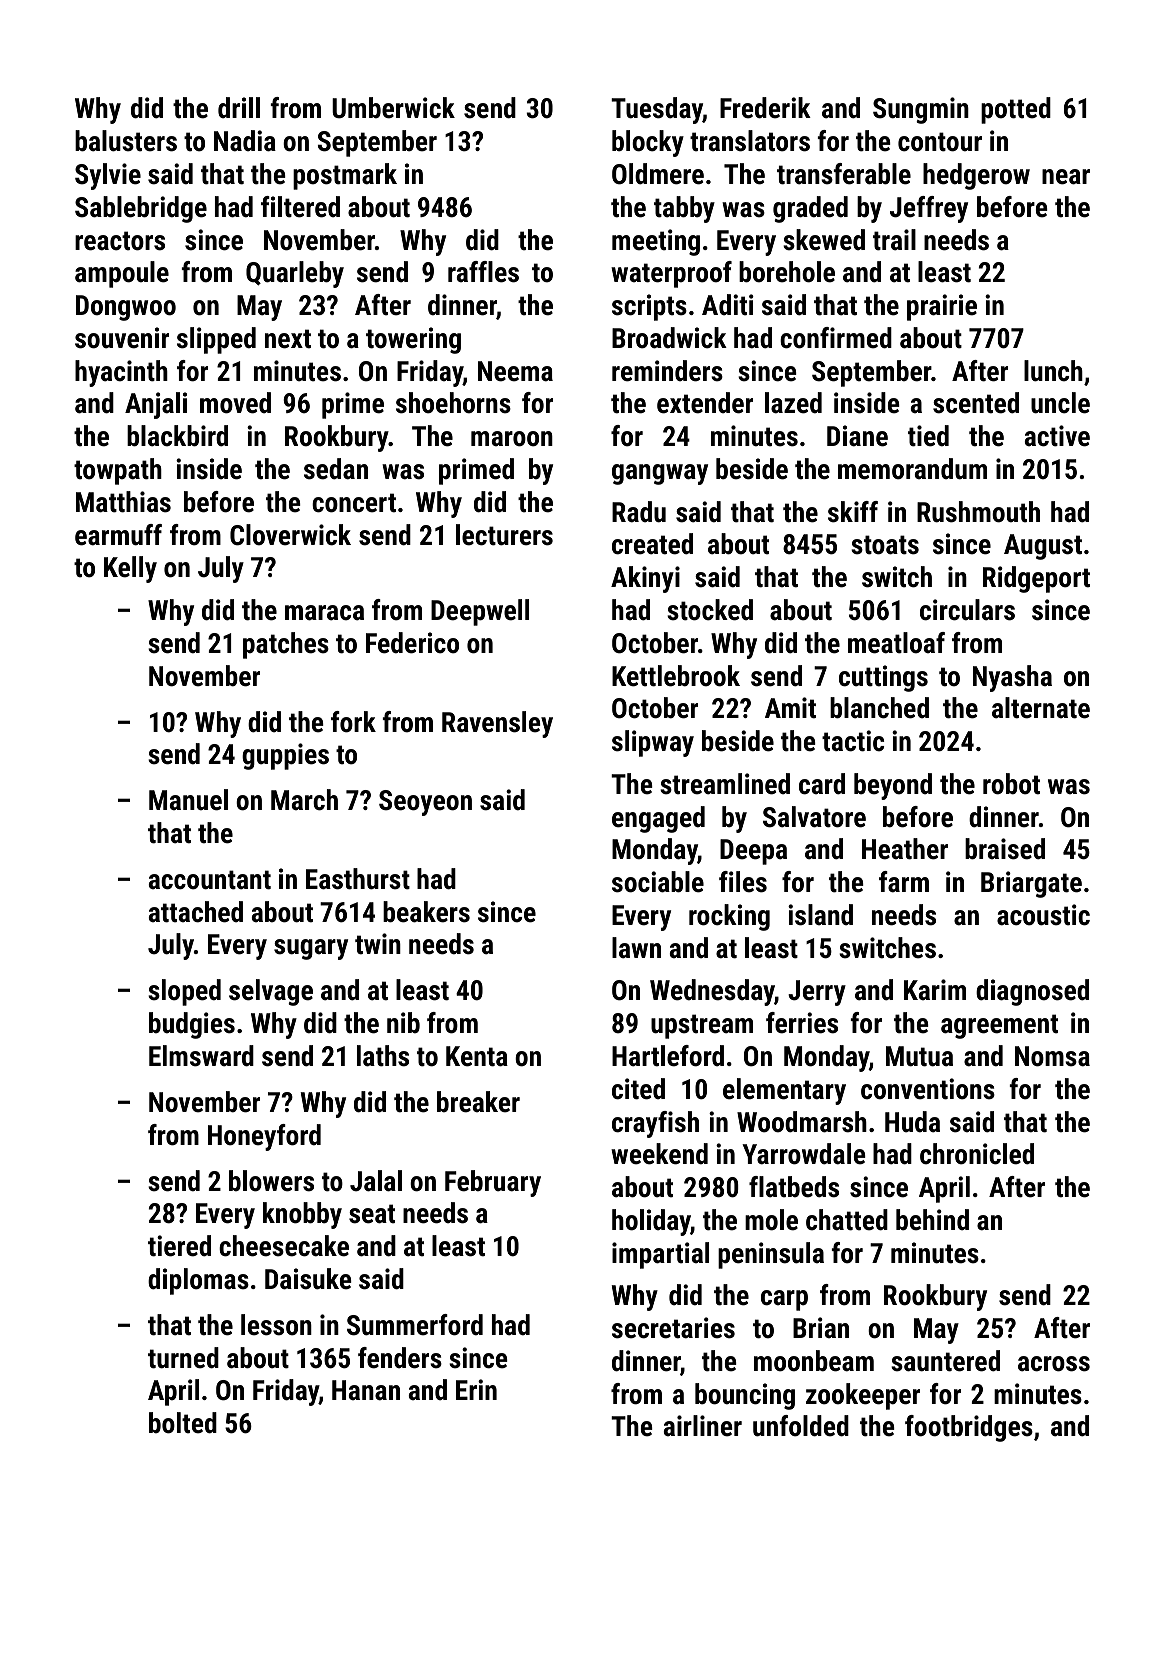  Describe the element at coordinates (745, 1396) in the image. I see `bouncing` at that location.
